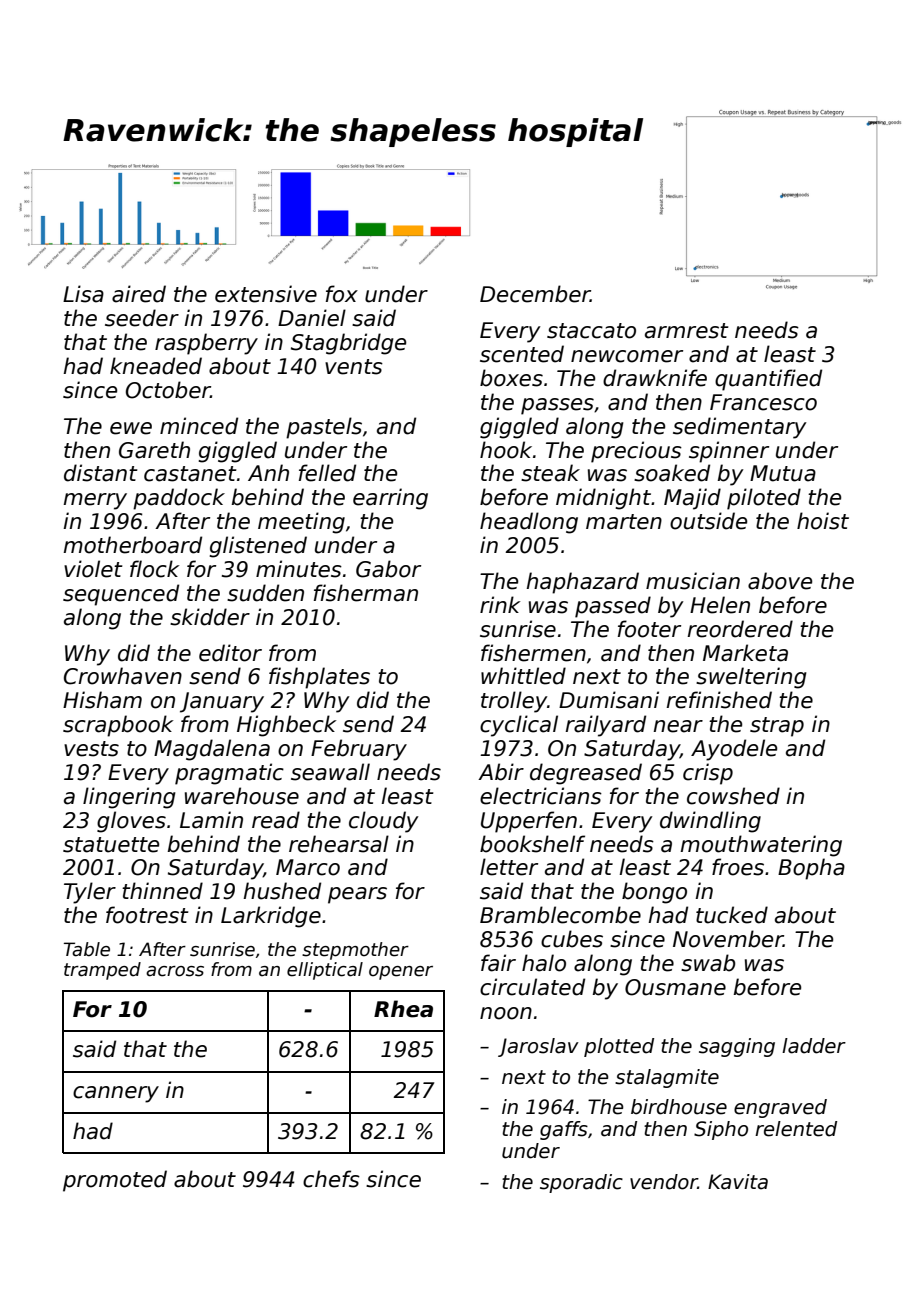 The height and width of the screenshot is (1314, 924). I want to click on Ayodele, so click(734, 750).
